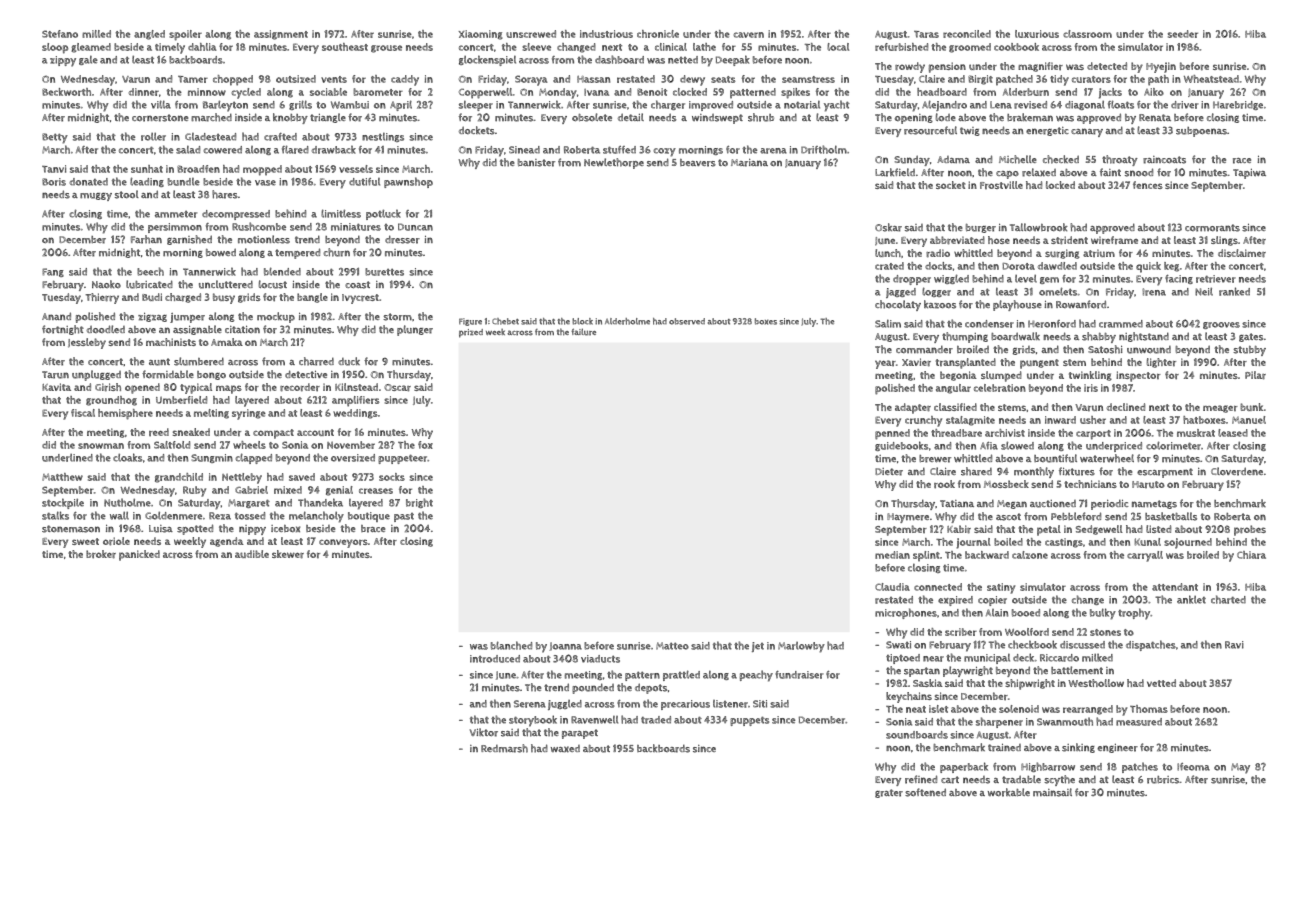 The image size is (1308, 924). I want to click on commander, so click(924, 349).
